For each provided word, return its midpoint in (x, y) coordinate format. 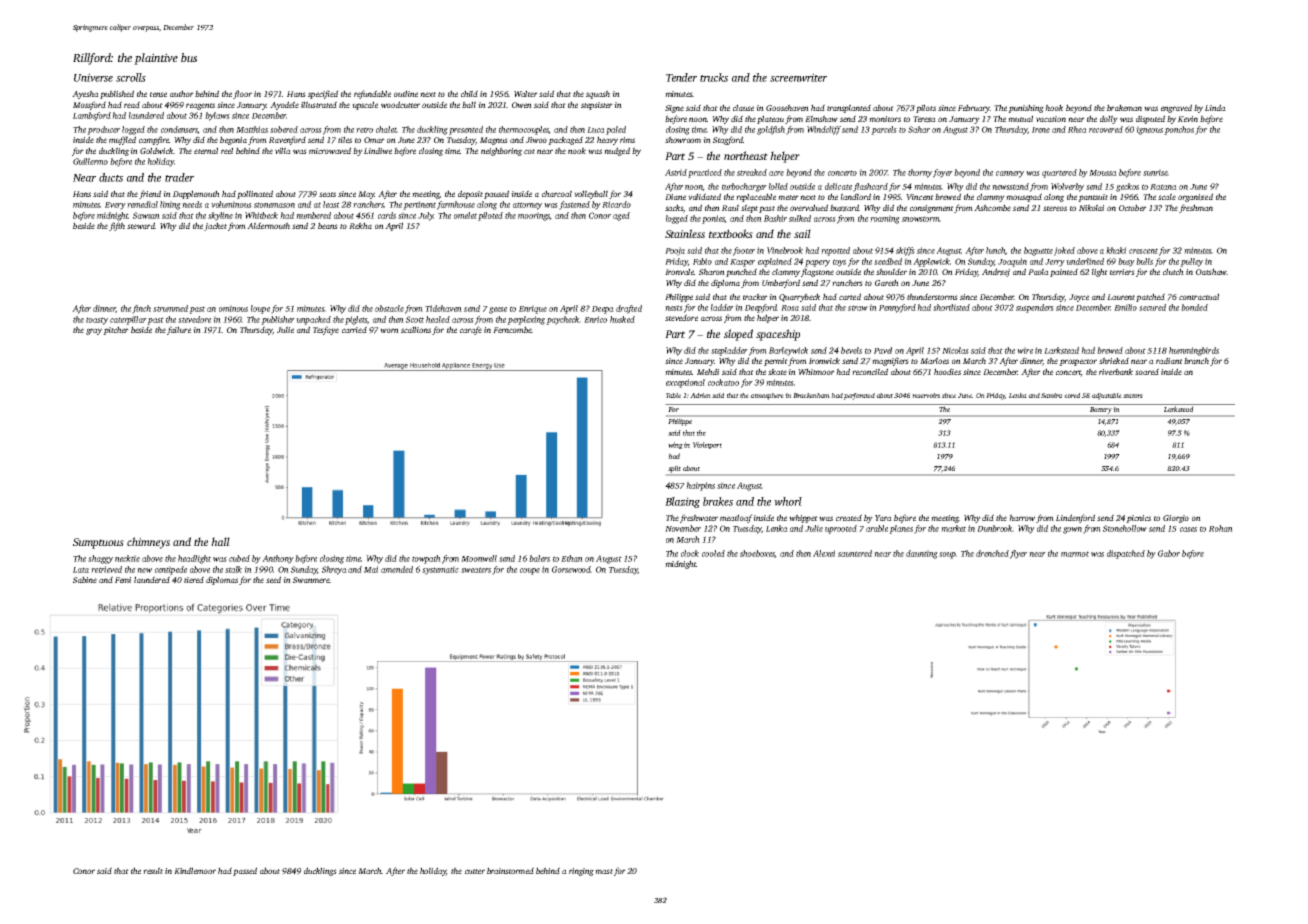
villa (283, 150)
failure (179, 330)
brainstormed (510, 870)
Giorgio (1176, 519)
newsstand (1010, 186)
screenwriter (798, 77)
